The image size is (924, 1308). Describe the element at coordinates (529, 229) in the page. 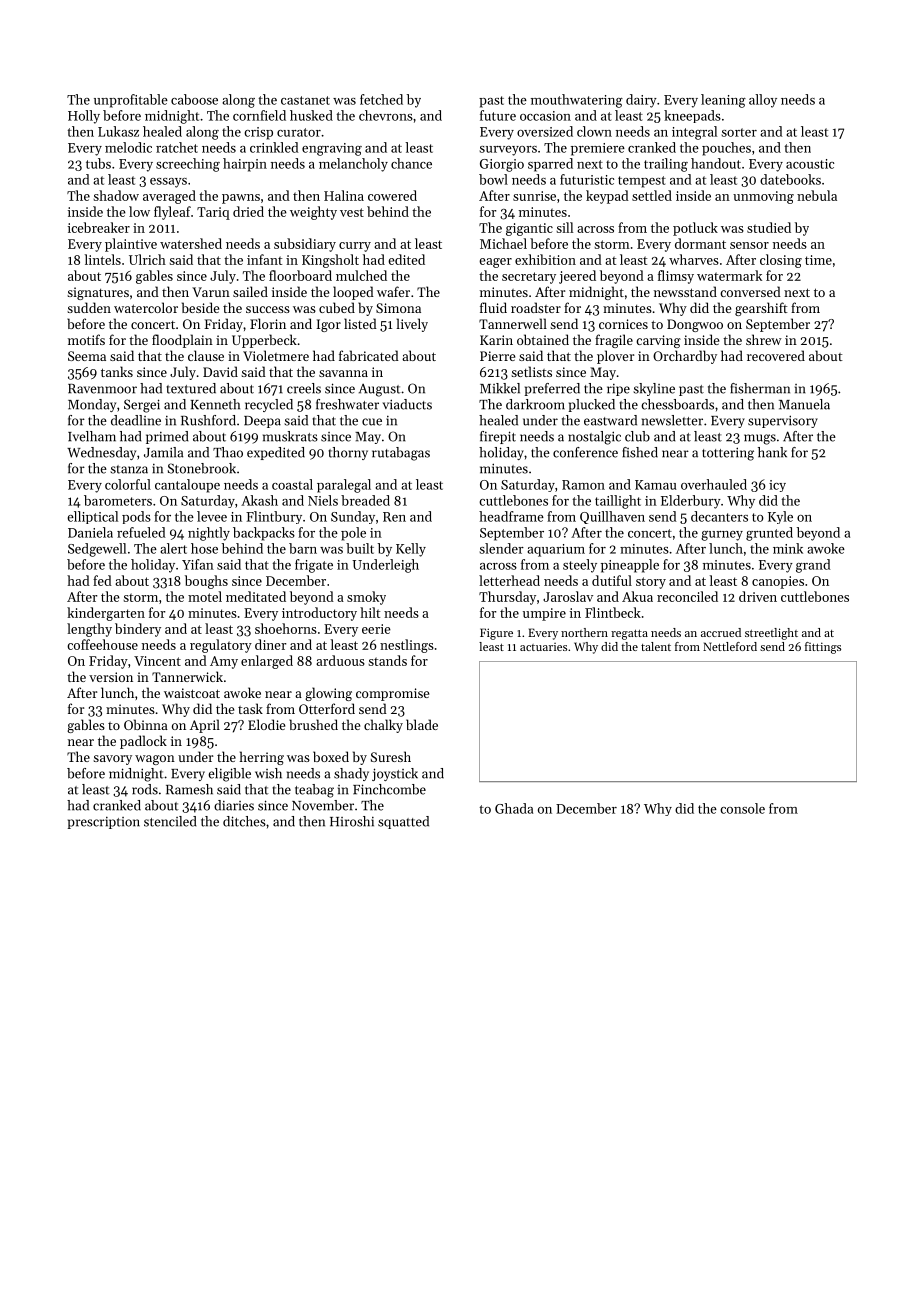

I see `gigantic` at that location.
